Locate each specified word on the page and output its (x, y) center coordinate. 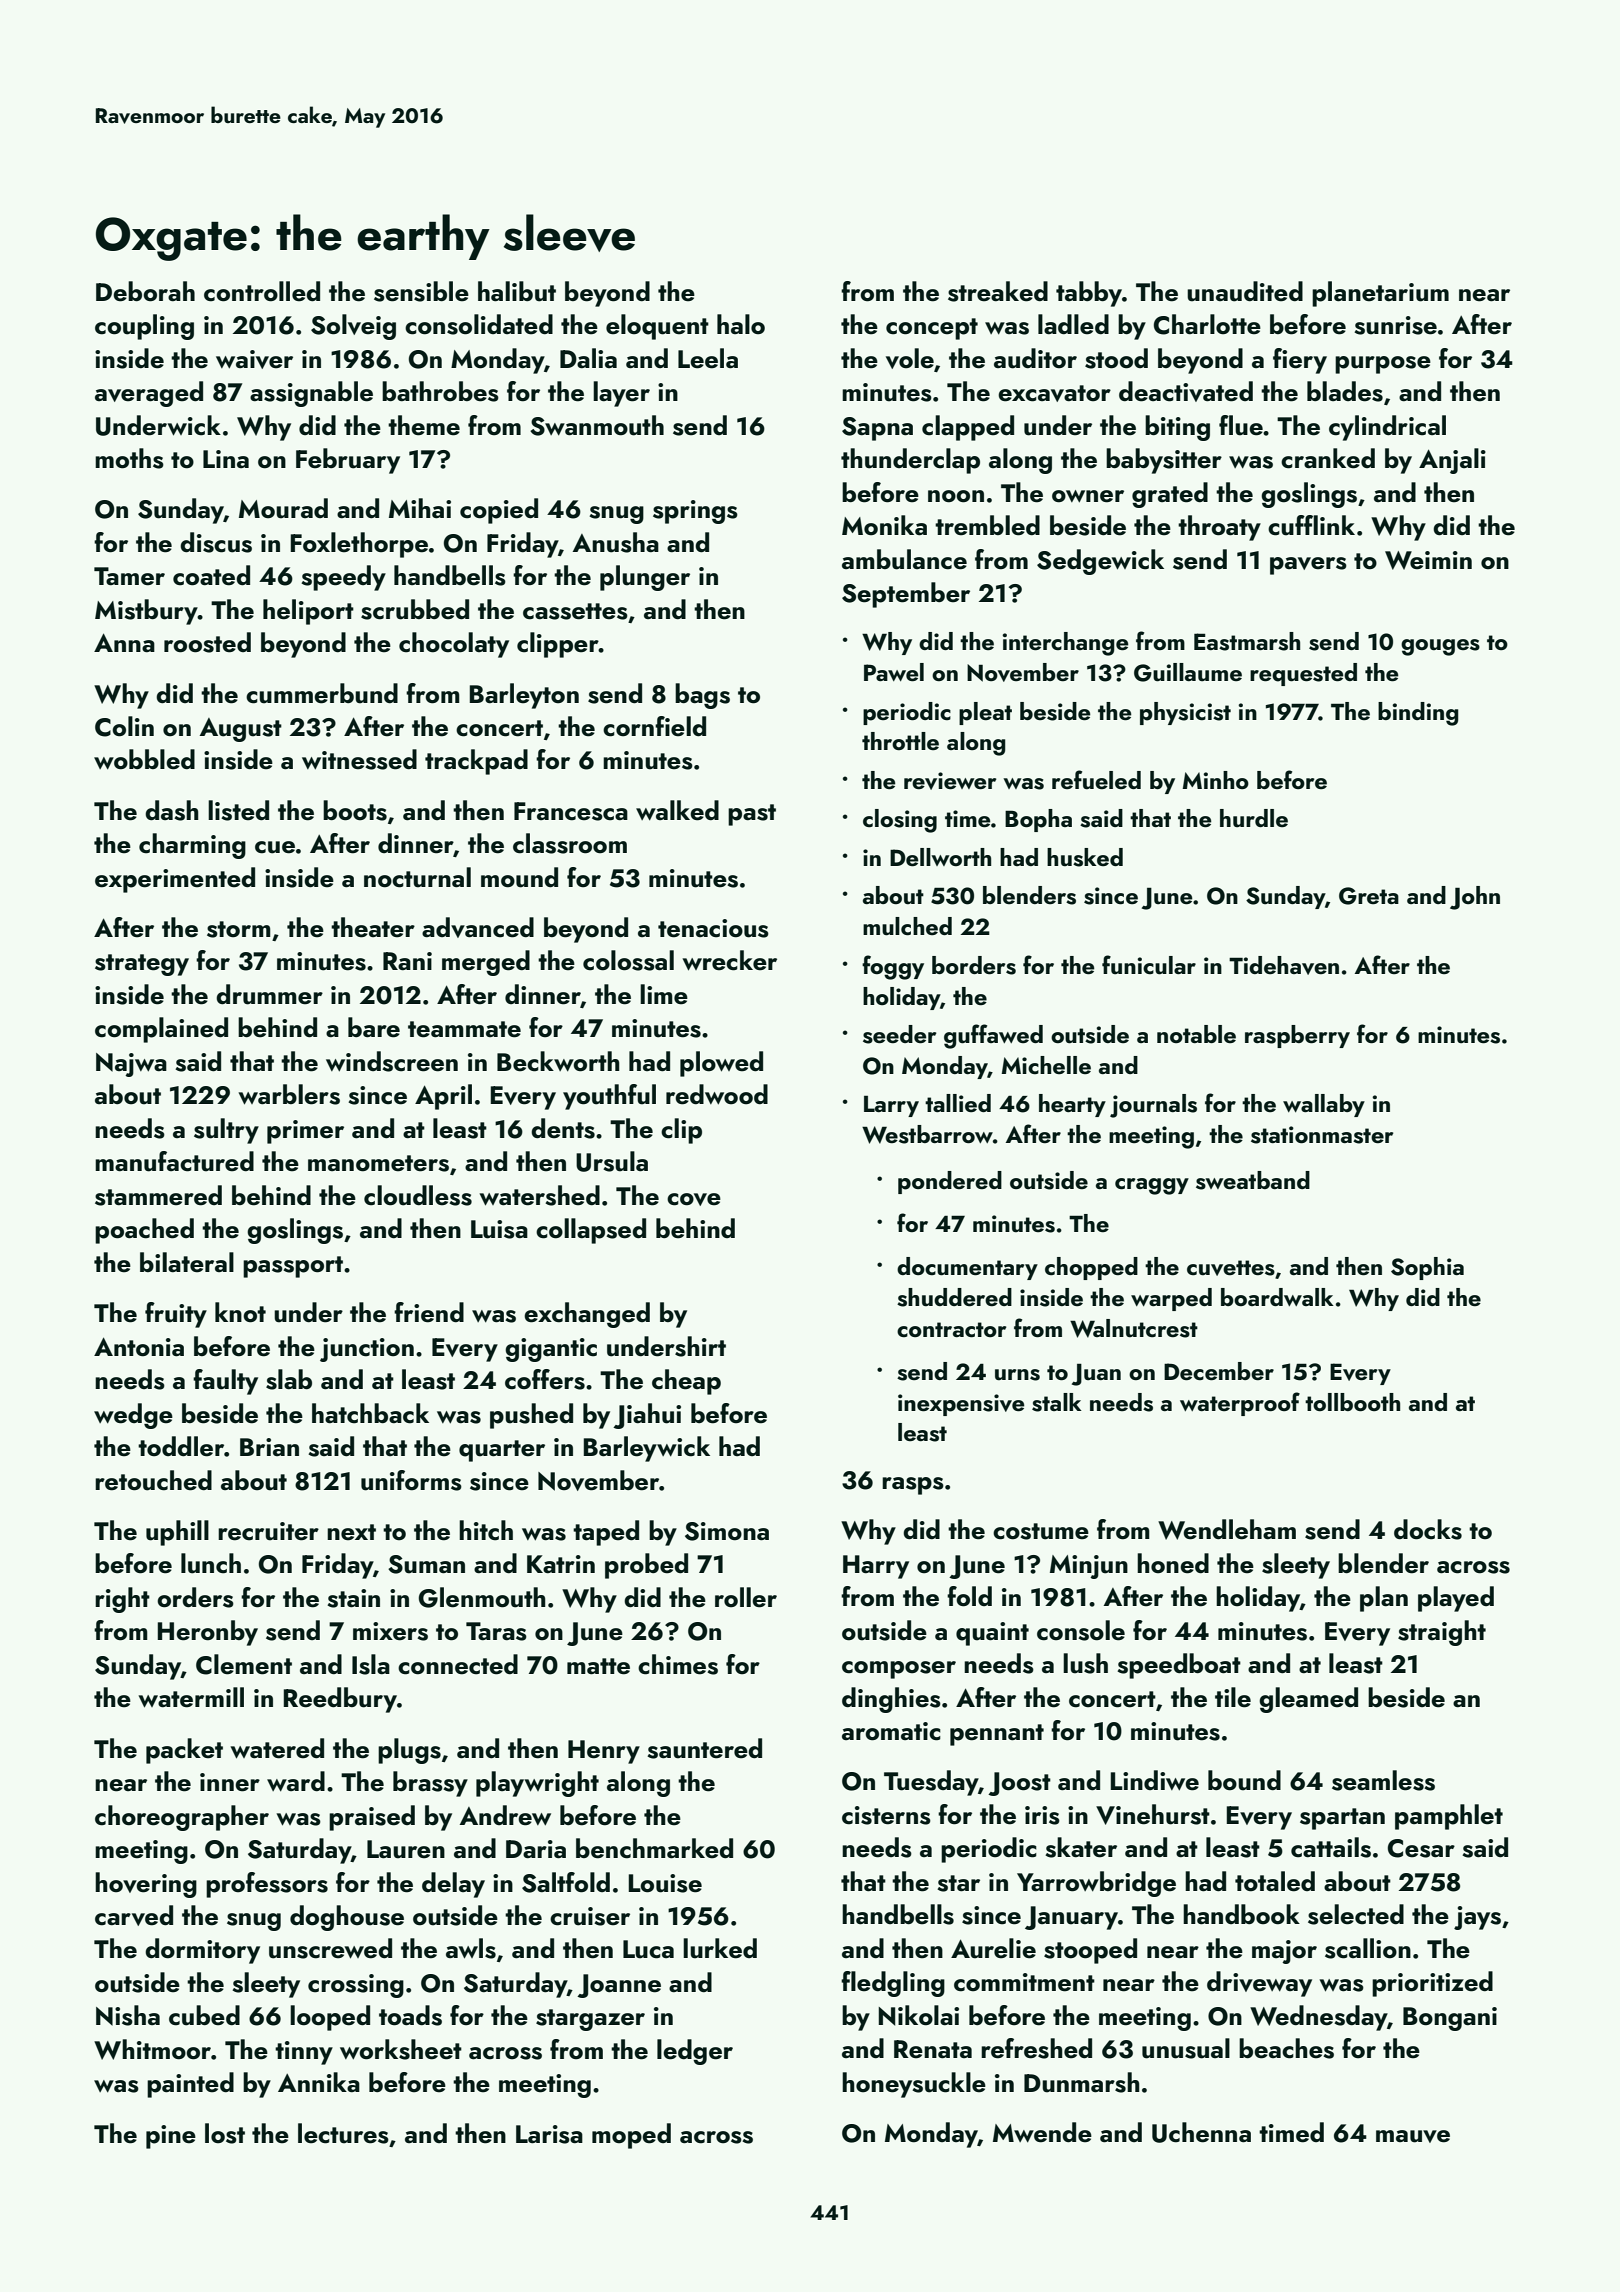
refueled (1096, 779)
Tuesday (931, 1783)
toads (410, 2015)
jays (1477, 1918)
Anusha (616, 542)
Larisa (549, 2134)
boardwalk (1277, 1297)
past (752, 815)
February (348, 461)
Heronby (208, 1633)
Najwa (131, 1065)
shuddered (954, 1297)
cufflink (1311, 525)
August (241, 730)
